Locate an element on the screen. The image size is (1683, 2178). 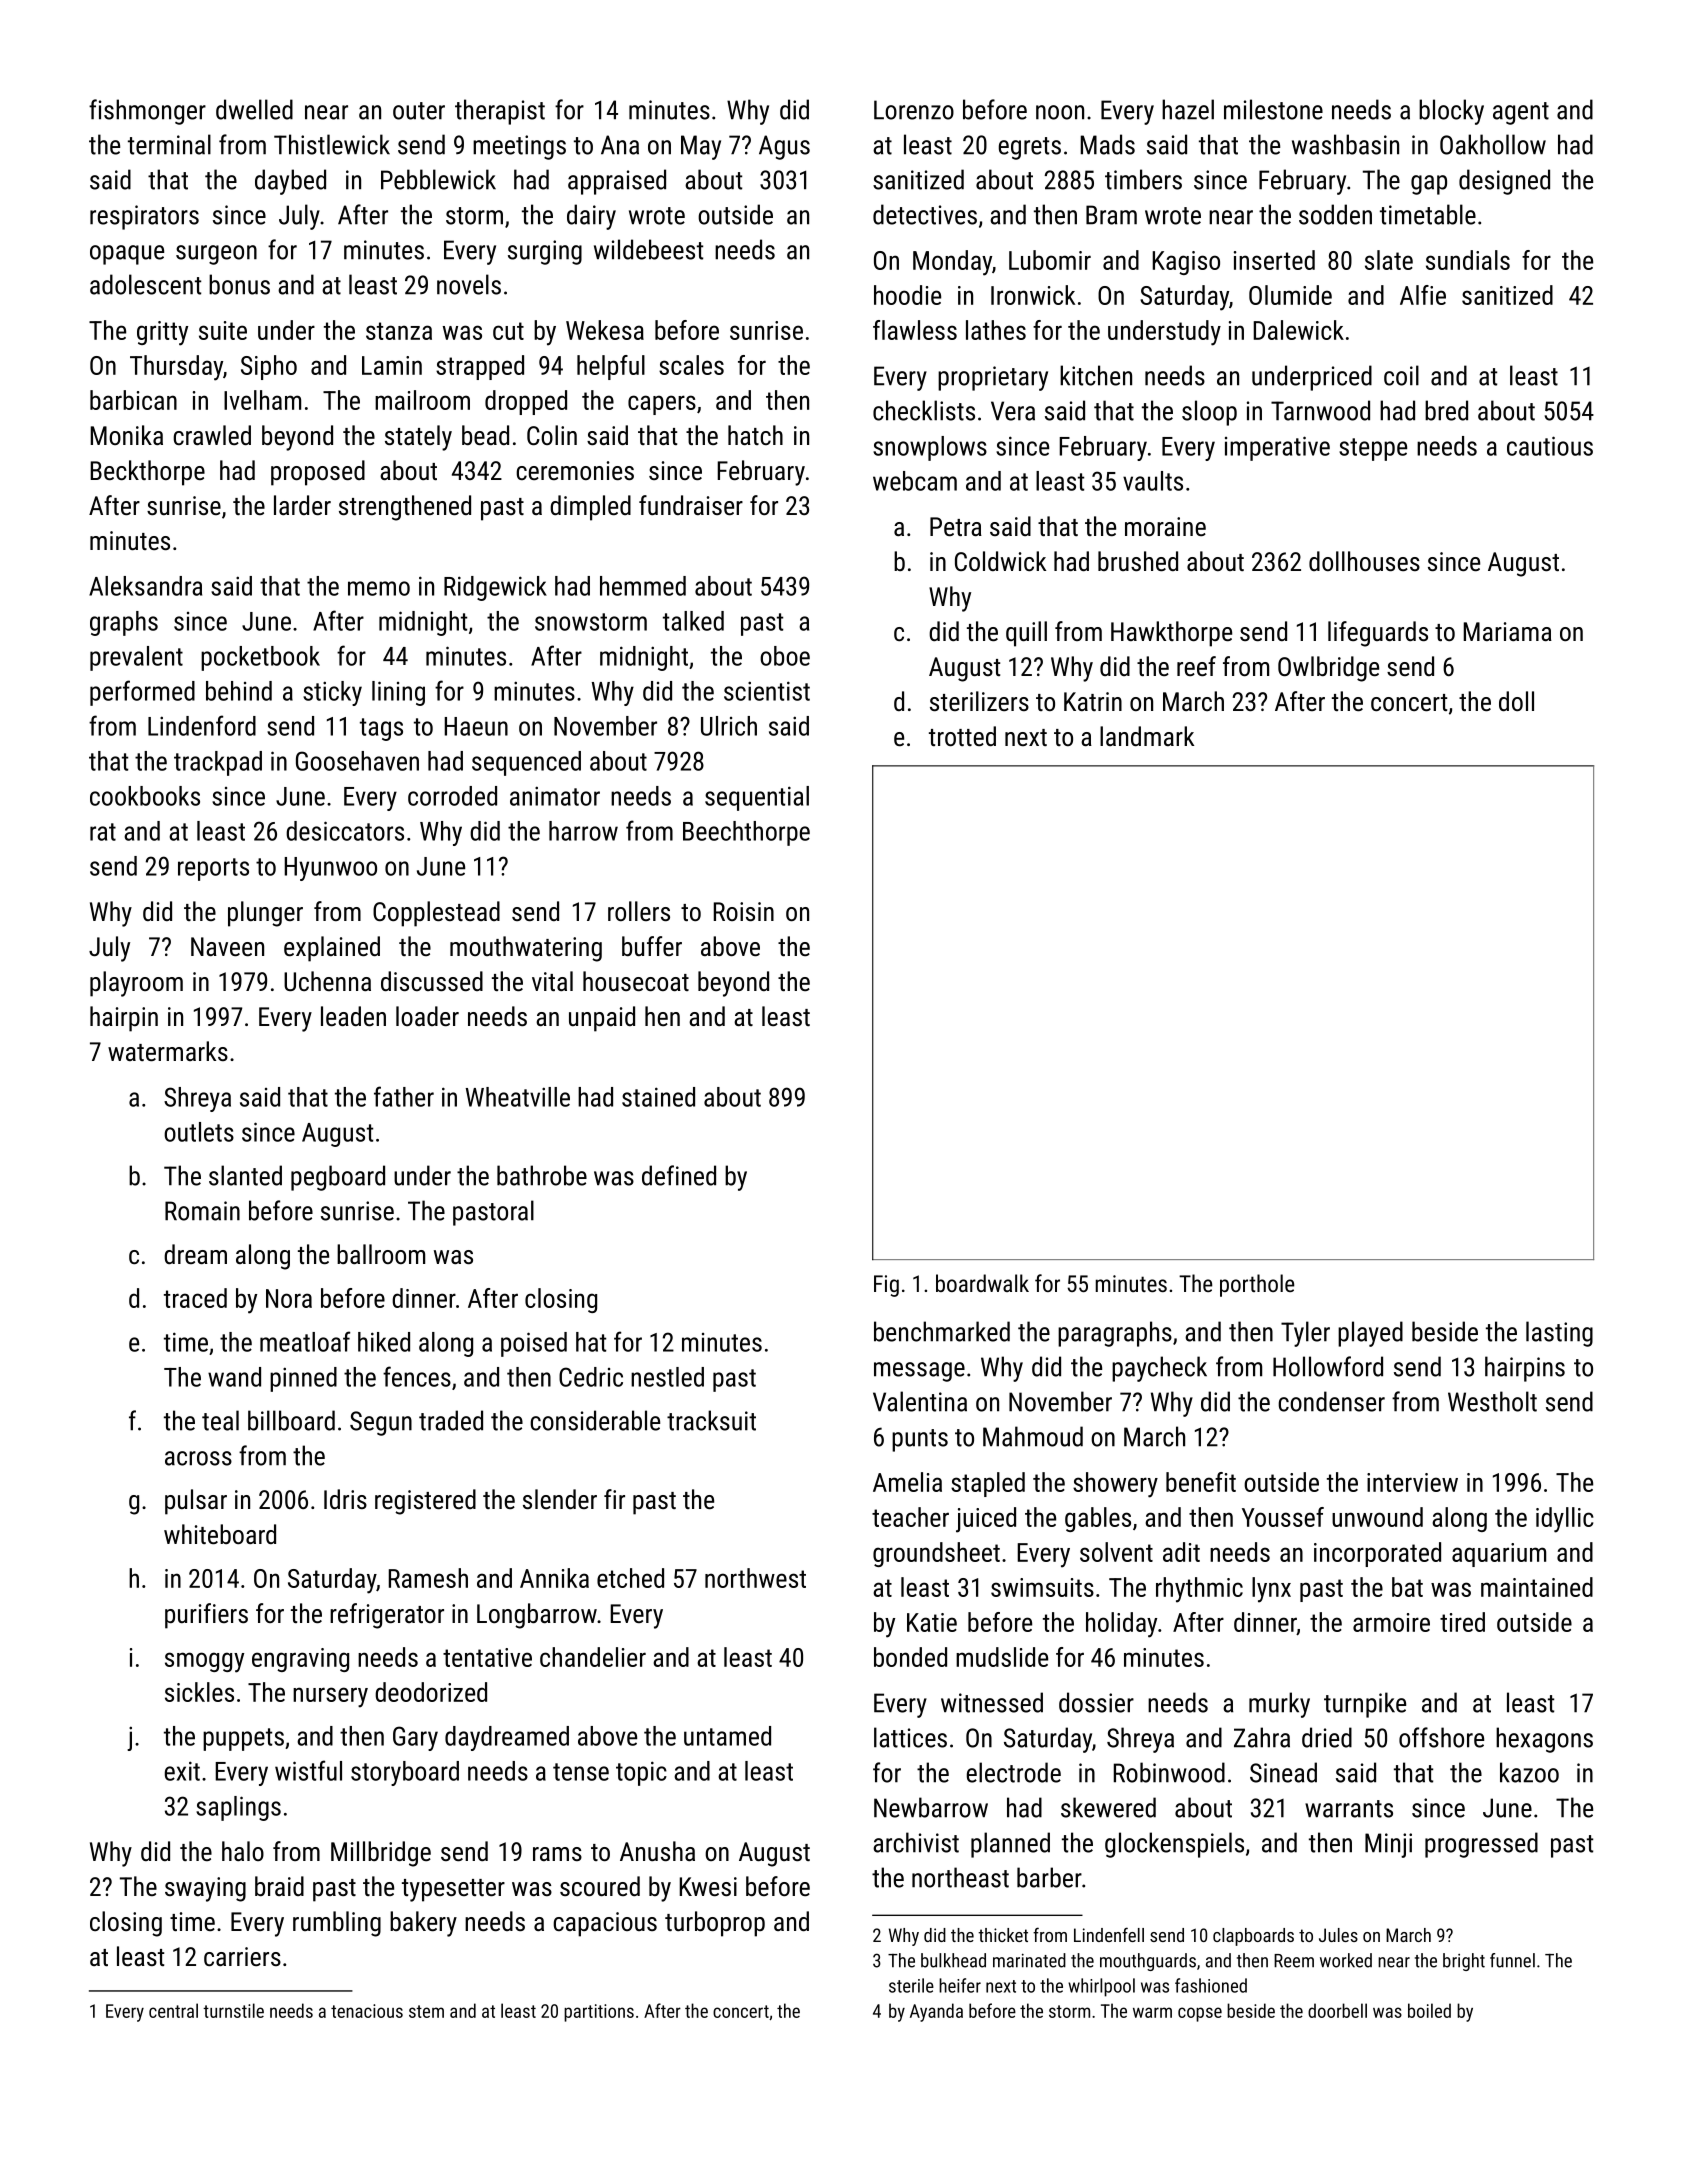
Westholt is located at coordinates (1492, 1401).
